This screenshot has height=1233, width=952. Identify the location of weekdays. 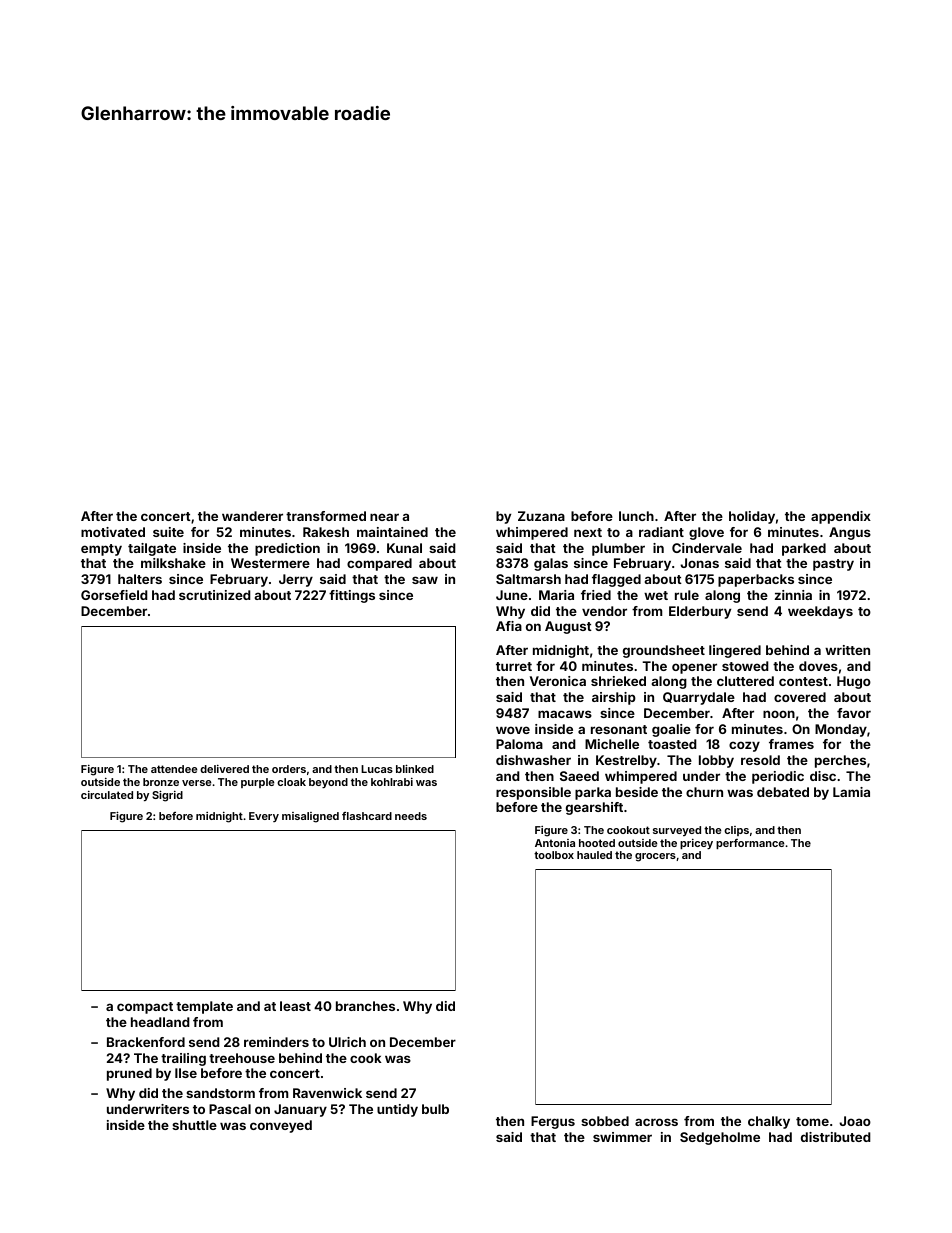
(820, 612).
